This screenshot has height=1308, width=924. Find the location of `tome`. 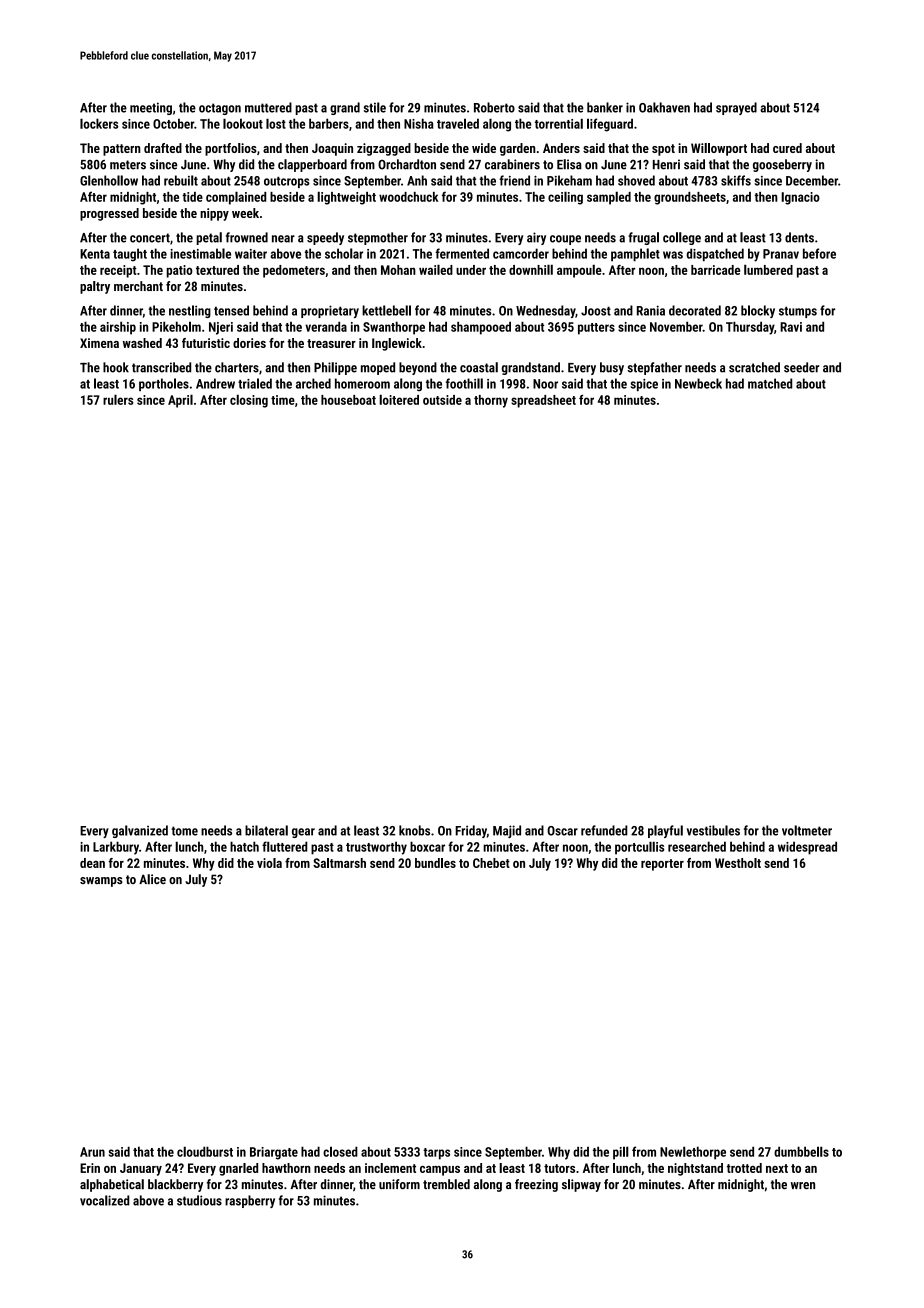

tome is located at coordinates (184, 831).
